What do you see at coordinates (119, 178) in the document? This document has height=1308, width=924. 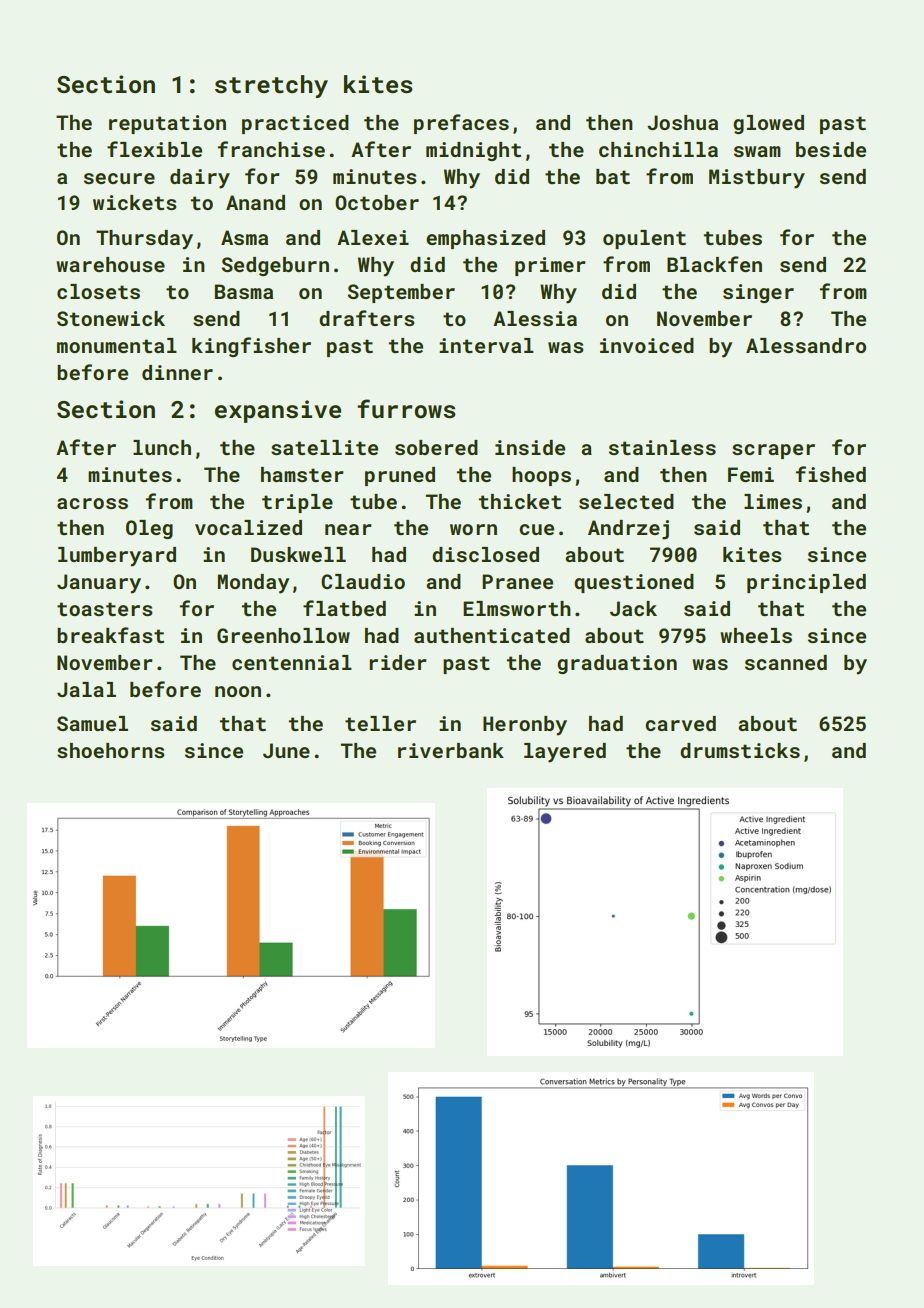 I see `secure` at bounding box center [119, 178].
